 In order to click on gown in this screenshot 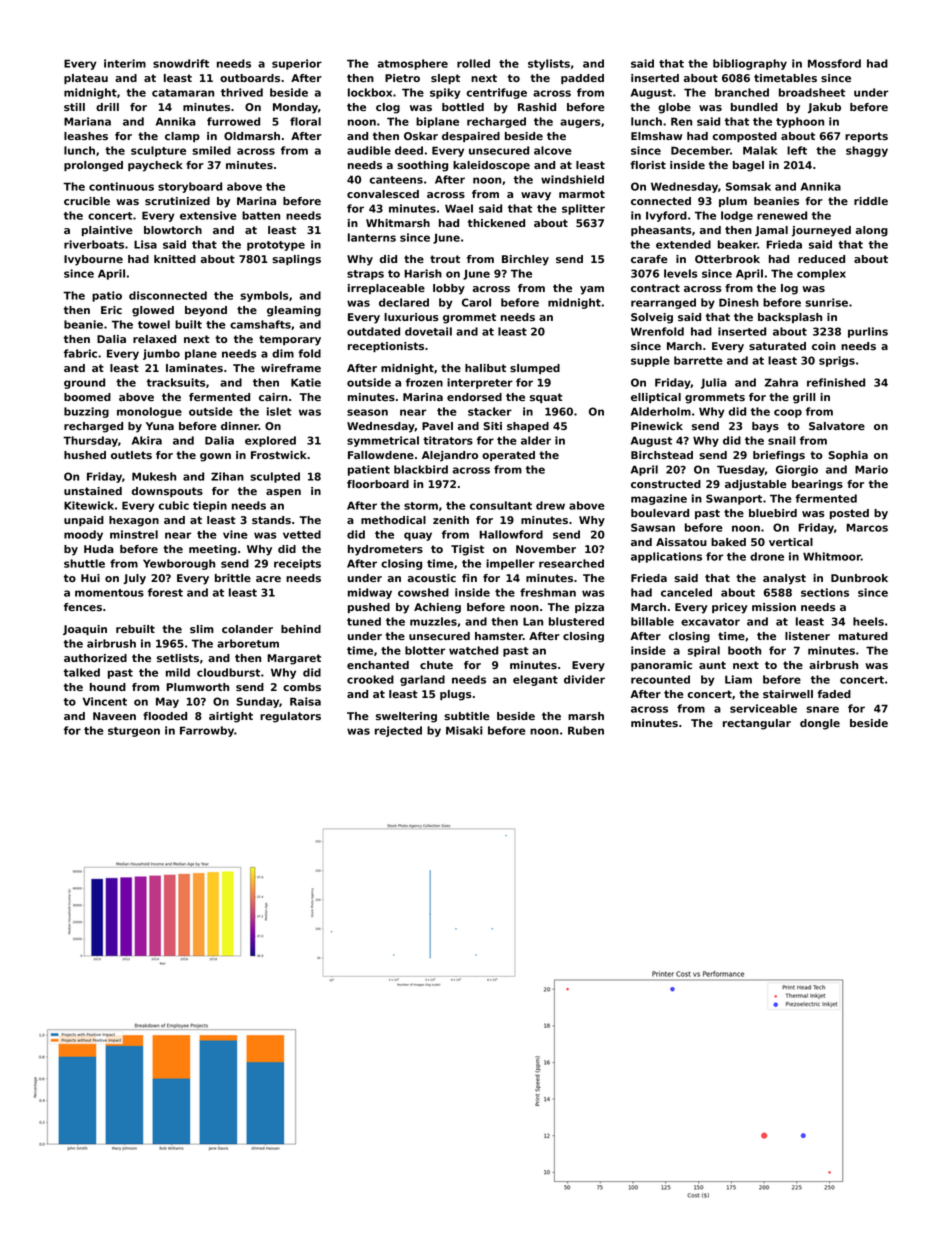, I will do `click(215, 457)`.
